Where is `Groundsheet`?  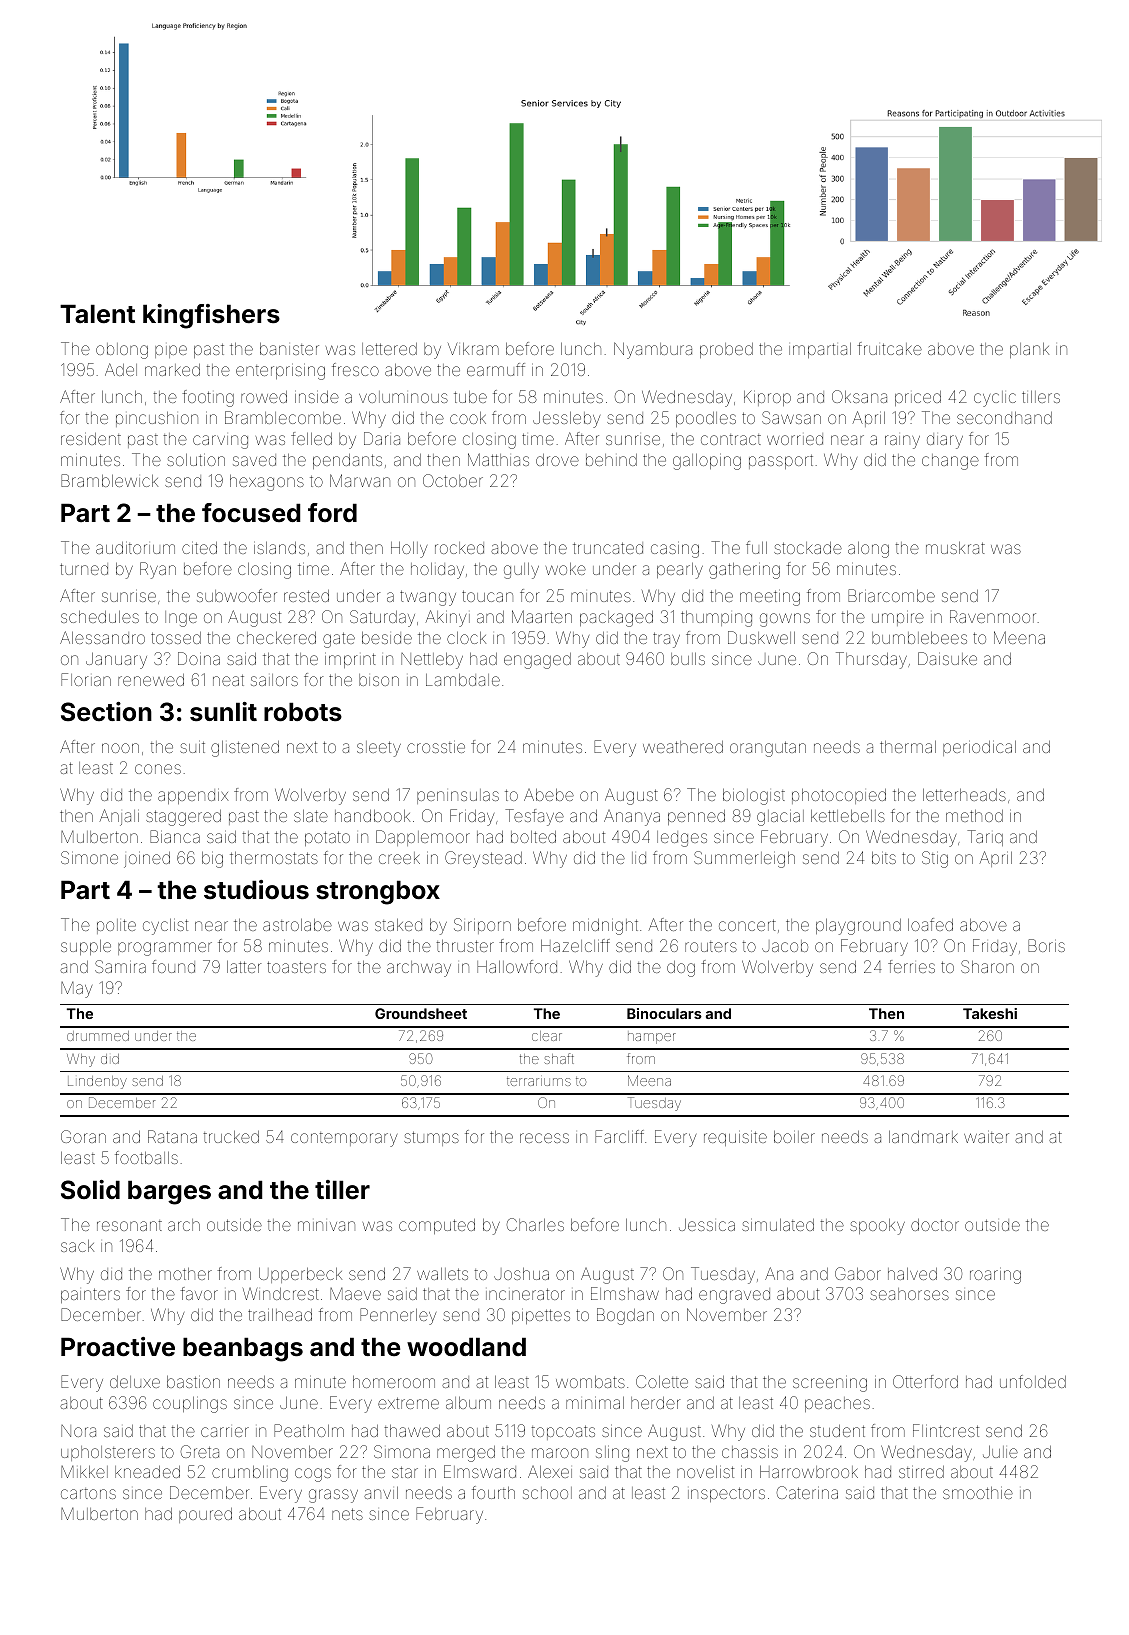 Groundsheet is located at coordinates (421, 1013).
